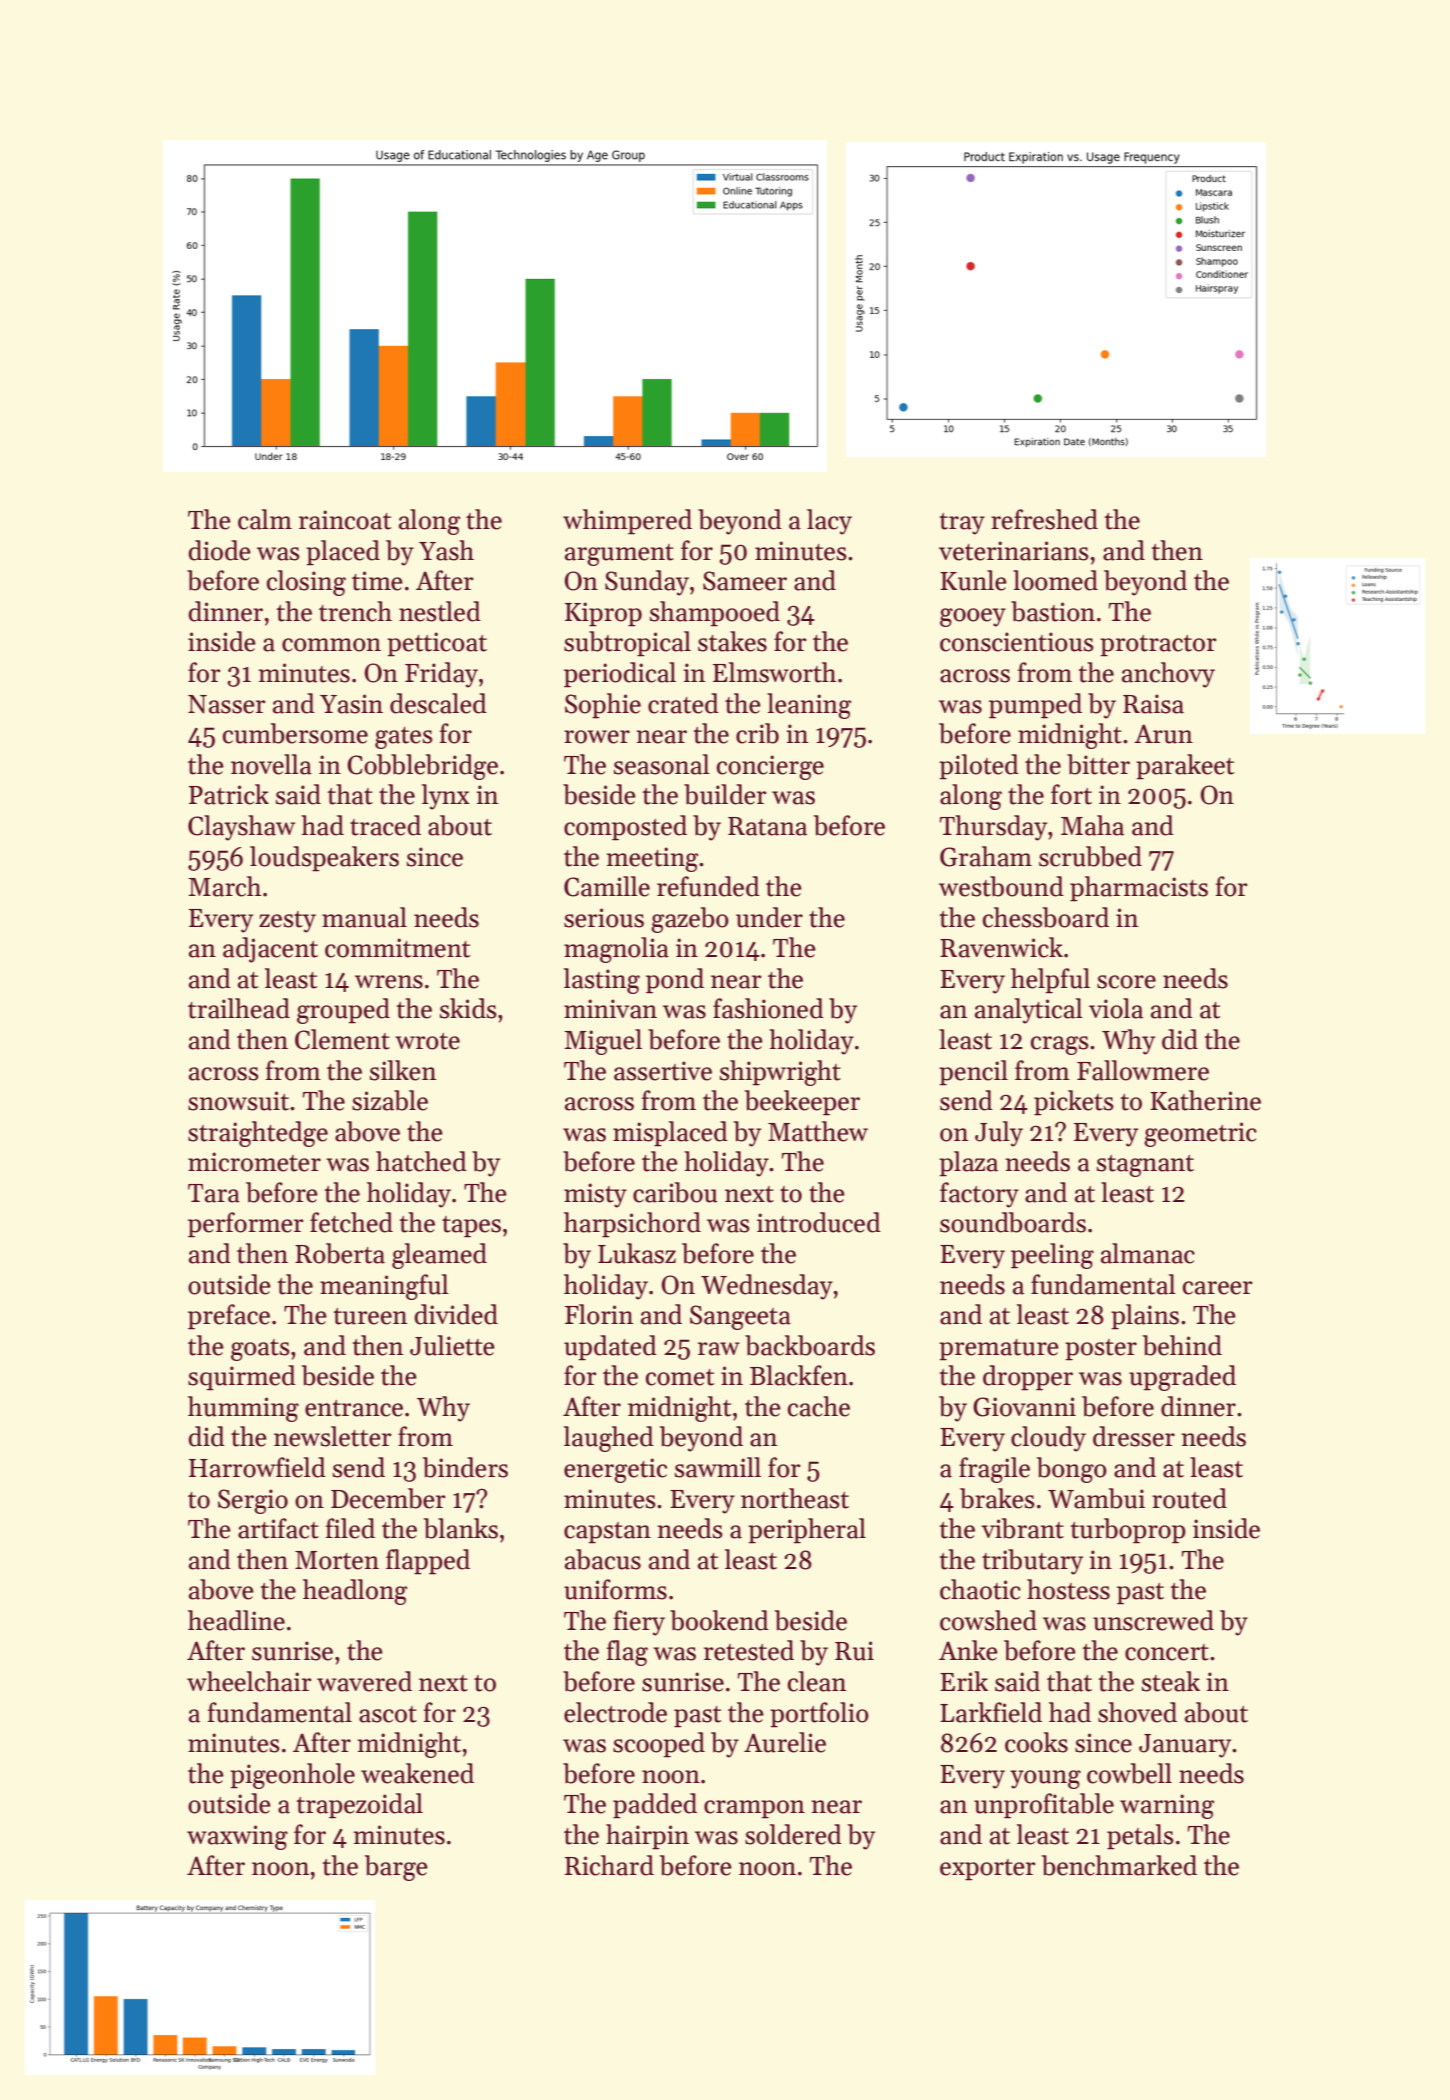  Describe the element at coordinates (1185, 767) in the screenshot. I see `parakeet` at that location.
